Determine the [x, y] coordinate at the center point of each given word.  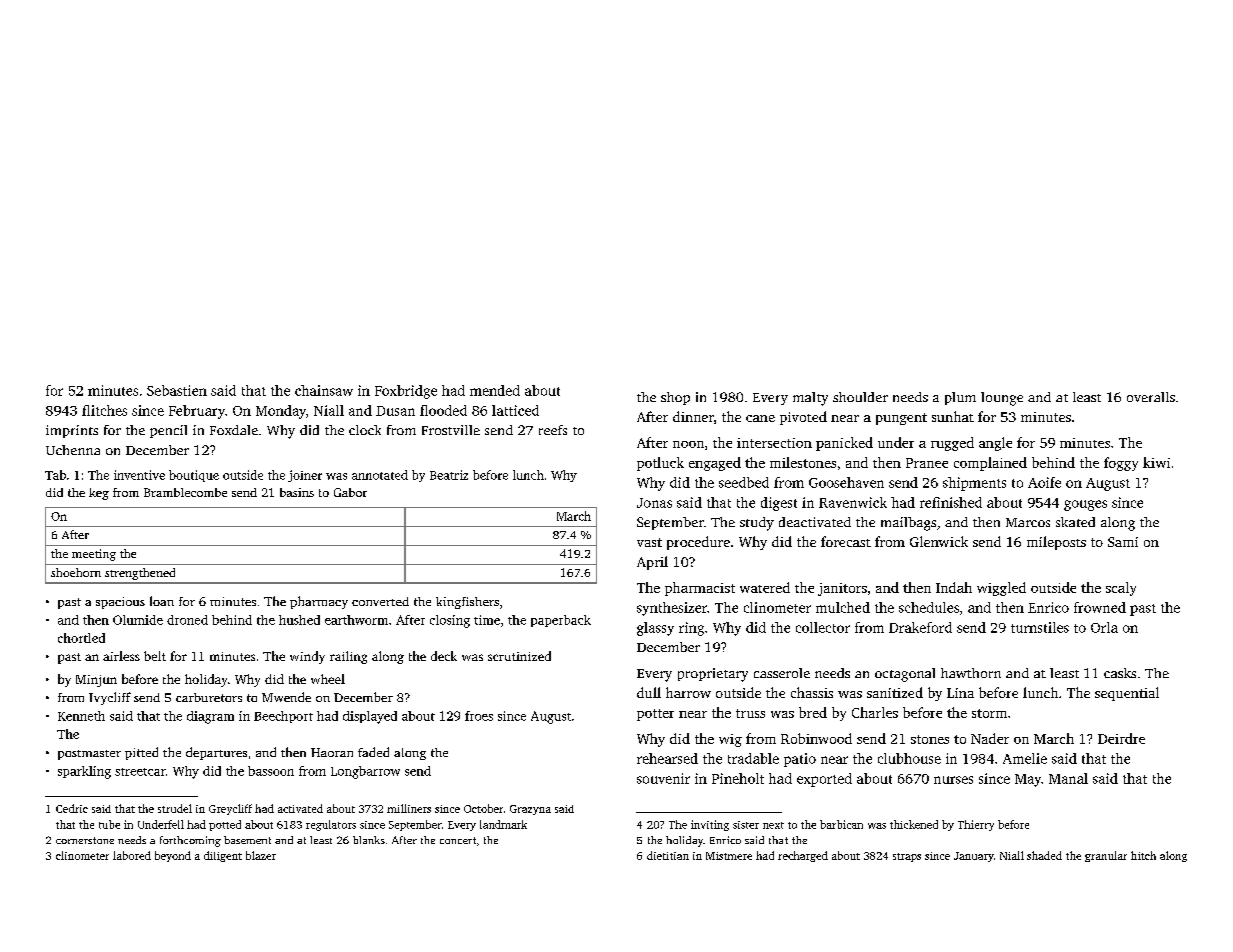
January [974, 857]
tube [109, 824]
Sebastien [177, 390]
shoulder [860, 397]
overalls [1151, 397]
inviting [710, 825]
